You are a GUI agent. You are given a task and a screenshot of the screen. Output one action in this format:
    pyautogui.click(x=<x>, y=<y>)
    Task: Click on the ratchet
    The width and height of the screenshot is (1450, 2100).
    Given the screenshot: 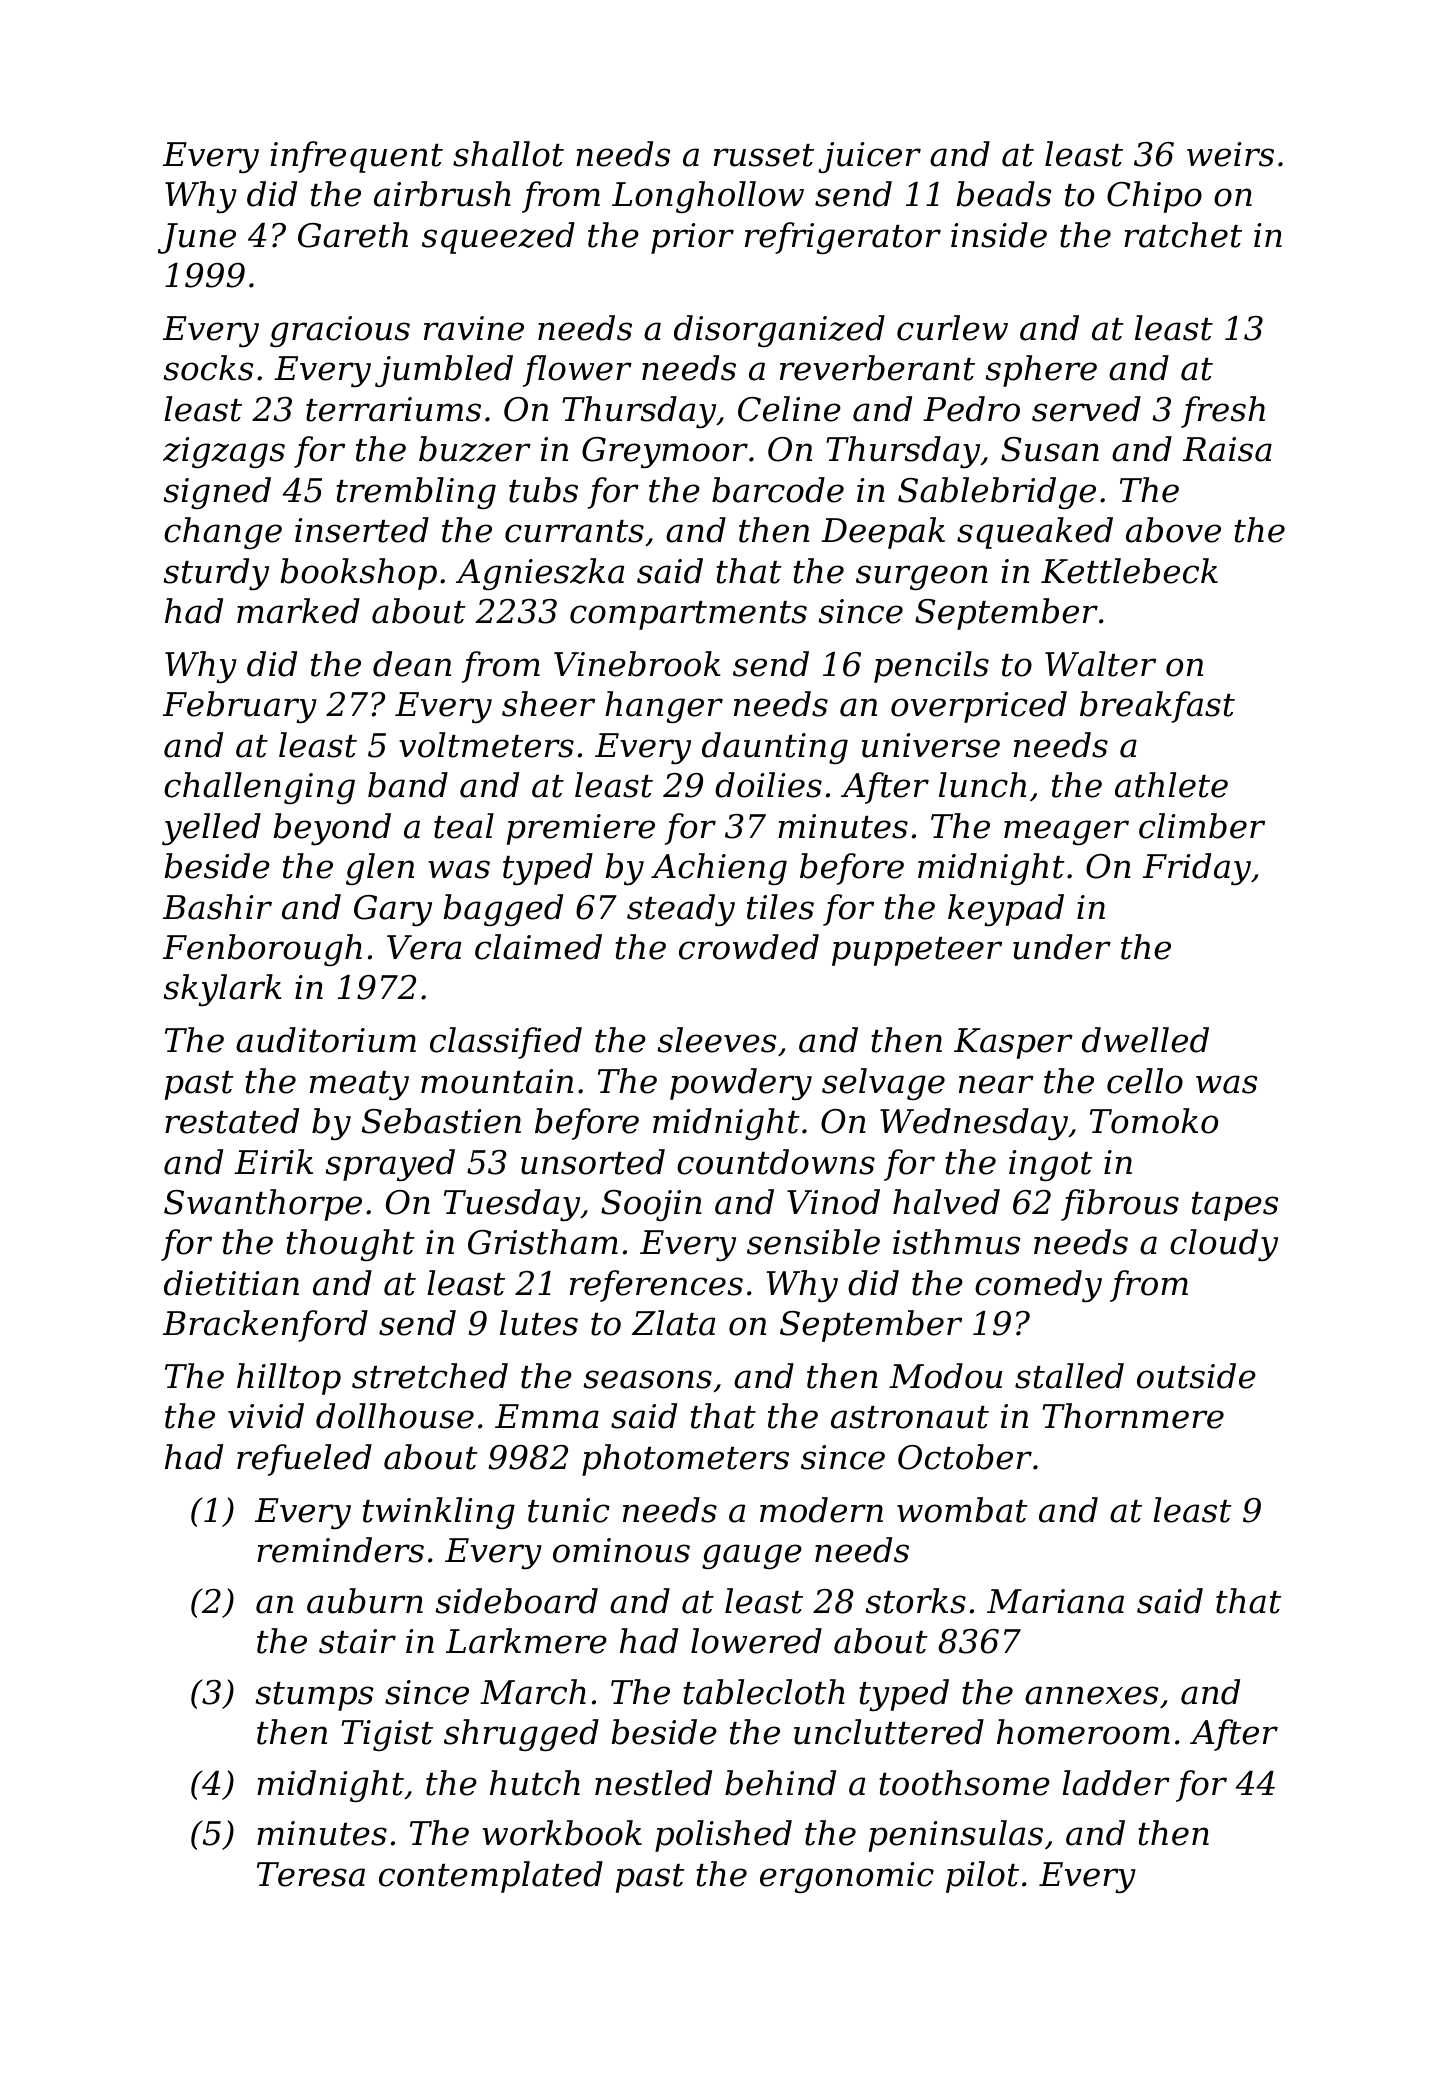 What is the action you would take?
    pyautogui.click(x=1183, y=235)
